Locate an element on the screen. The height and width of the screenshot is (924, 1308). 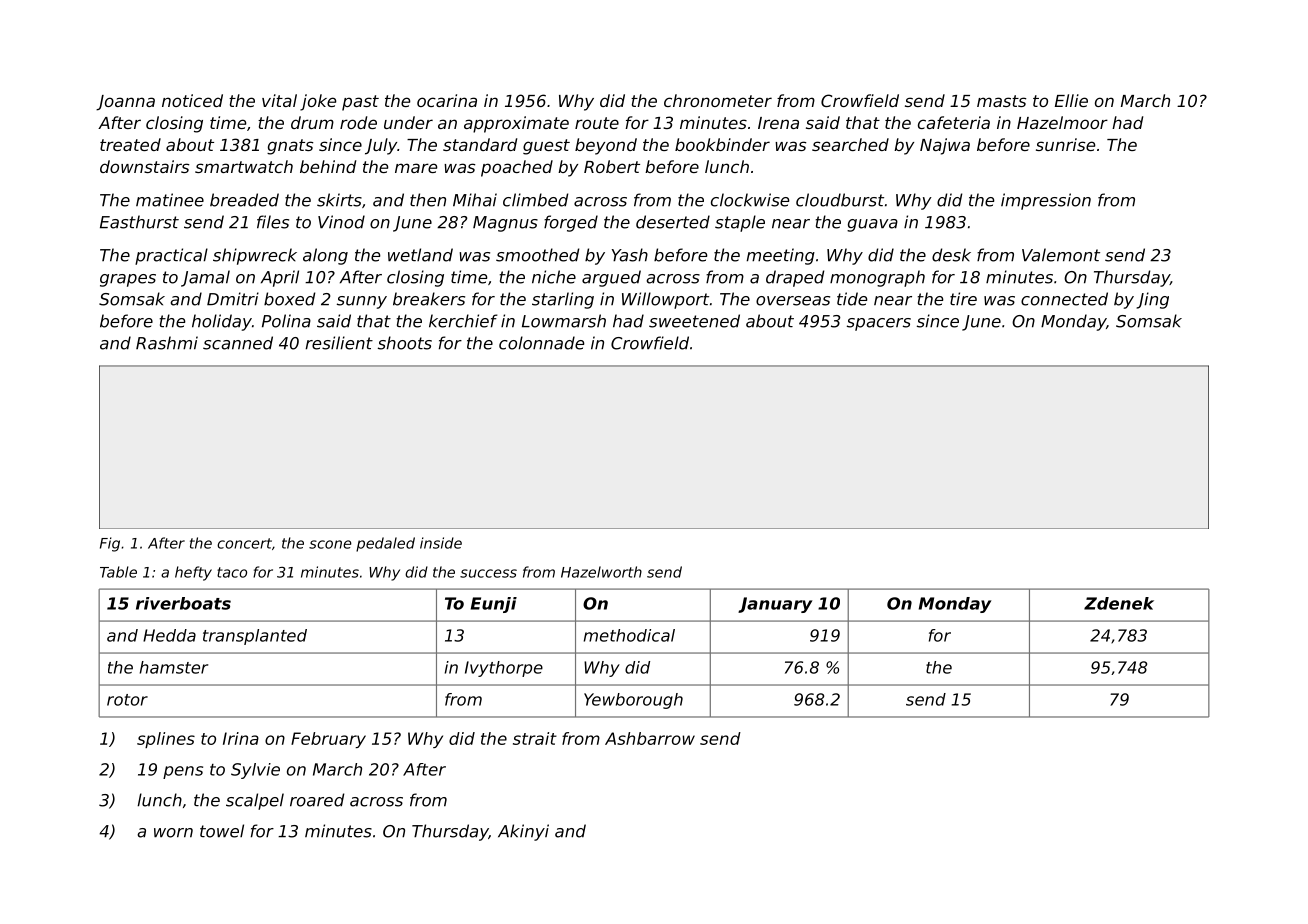
splines is located at coordinates (166, 740).
